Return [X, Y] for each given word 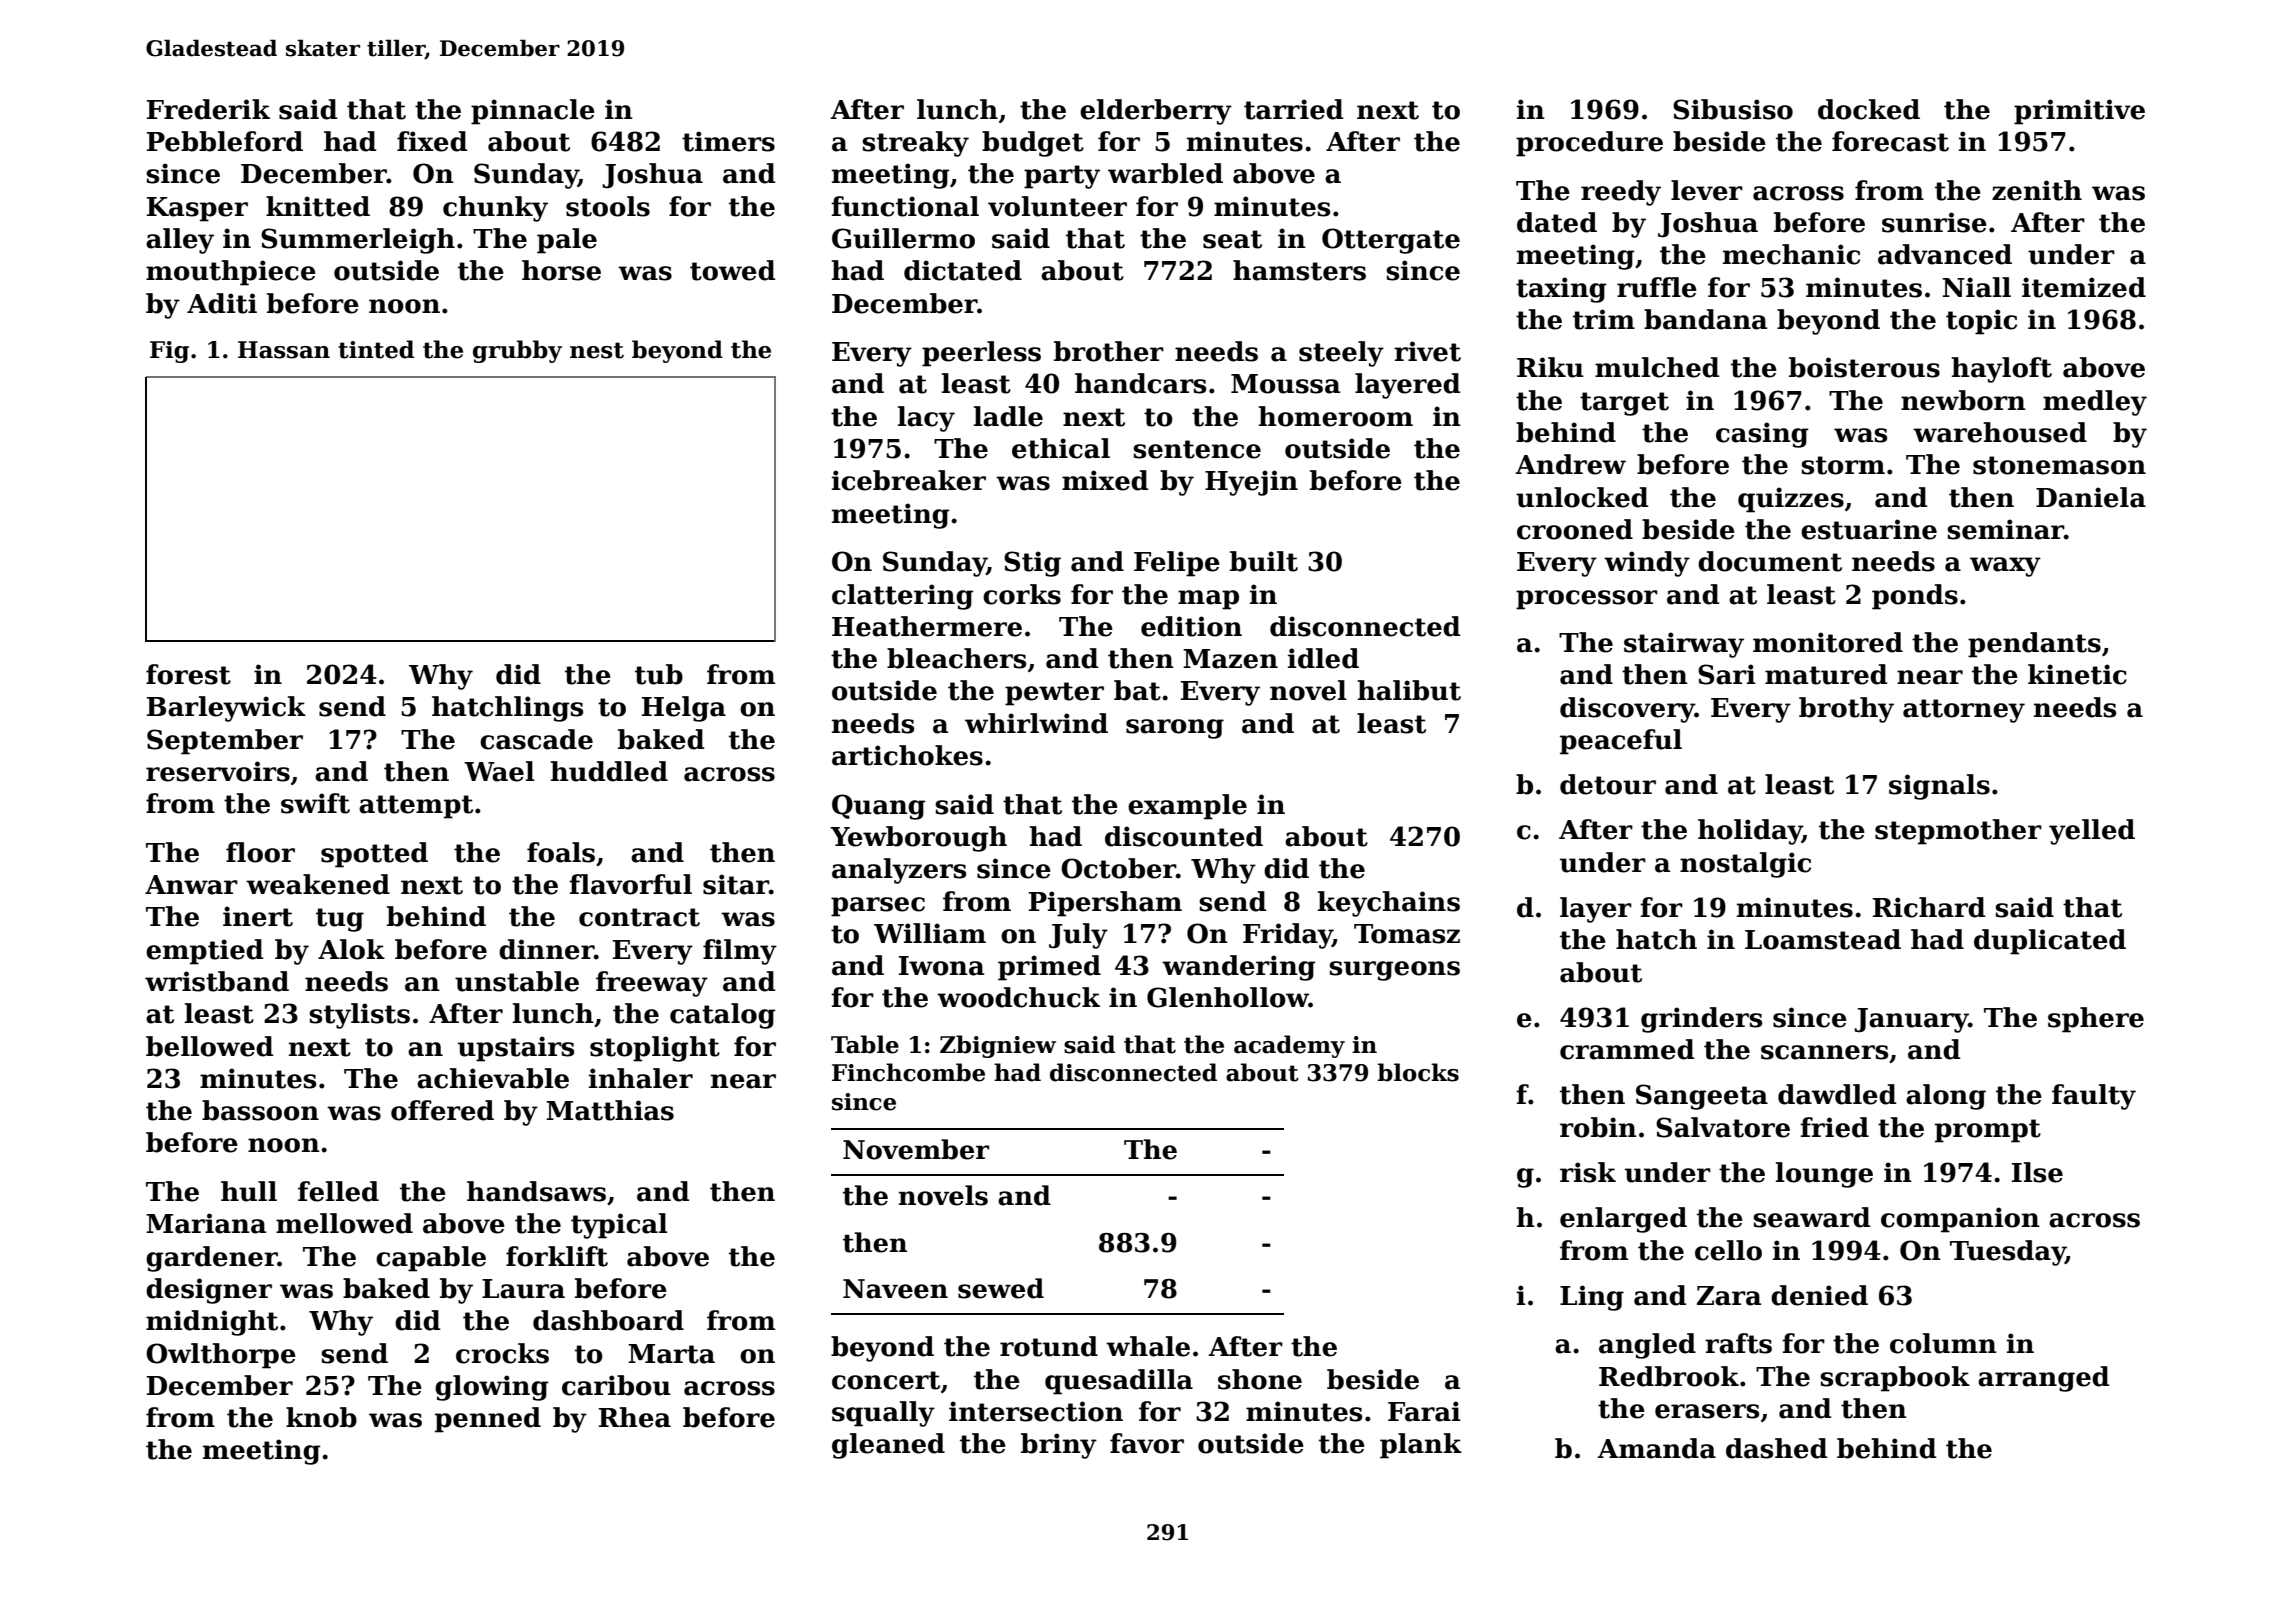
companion [1960, 1220]
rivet [1427, 351]
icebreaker [909, 480]
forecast [1890, 141]
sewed [1001, 1288]
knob [321, 1417]
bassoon [260, 1110]
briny [1059, 1446]
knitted [318, 206]
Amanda [1656, 1448]
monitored [1828, 642]
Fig [169, 352]
